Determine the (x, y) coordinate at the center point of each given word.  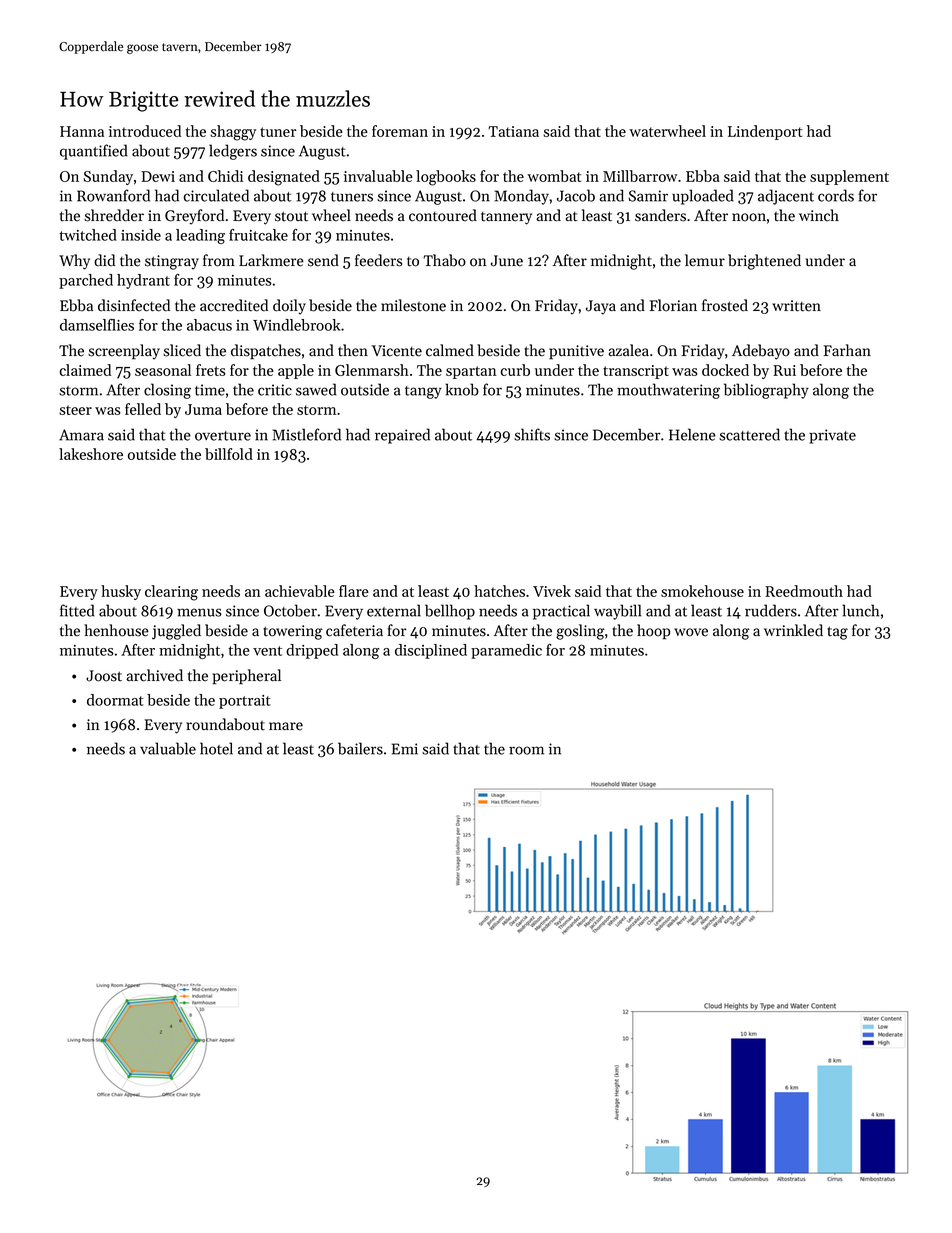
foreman (400, 131)
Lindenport (765, 132)
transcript (636, 372)
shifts (532, 434)
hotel (216, 748)
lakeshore (91, 454)
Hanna (82, 131)
